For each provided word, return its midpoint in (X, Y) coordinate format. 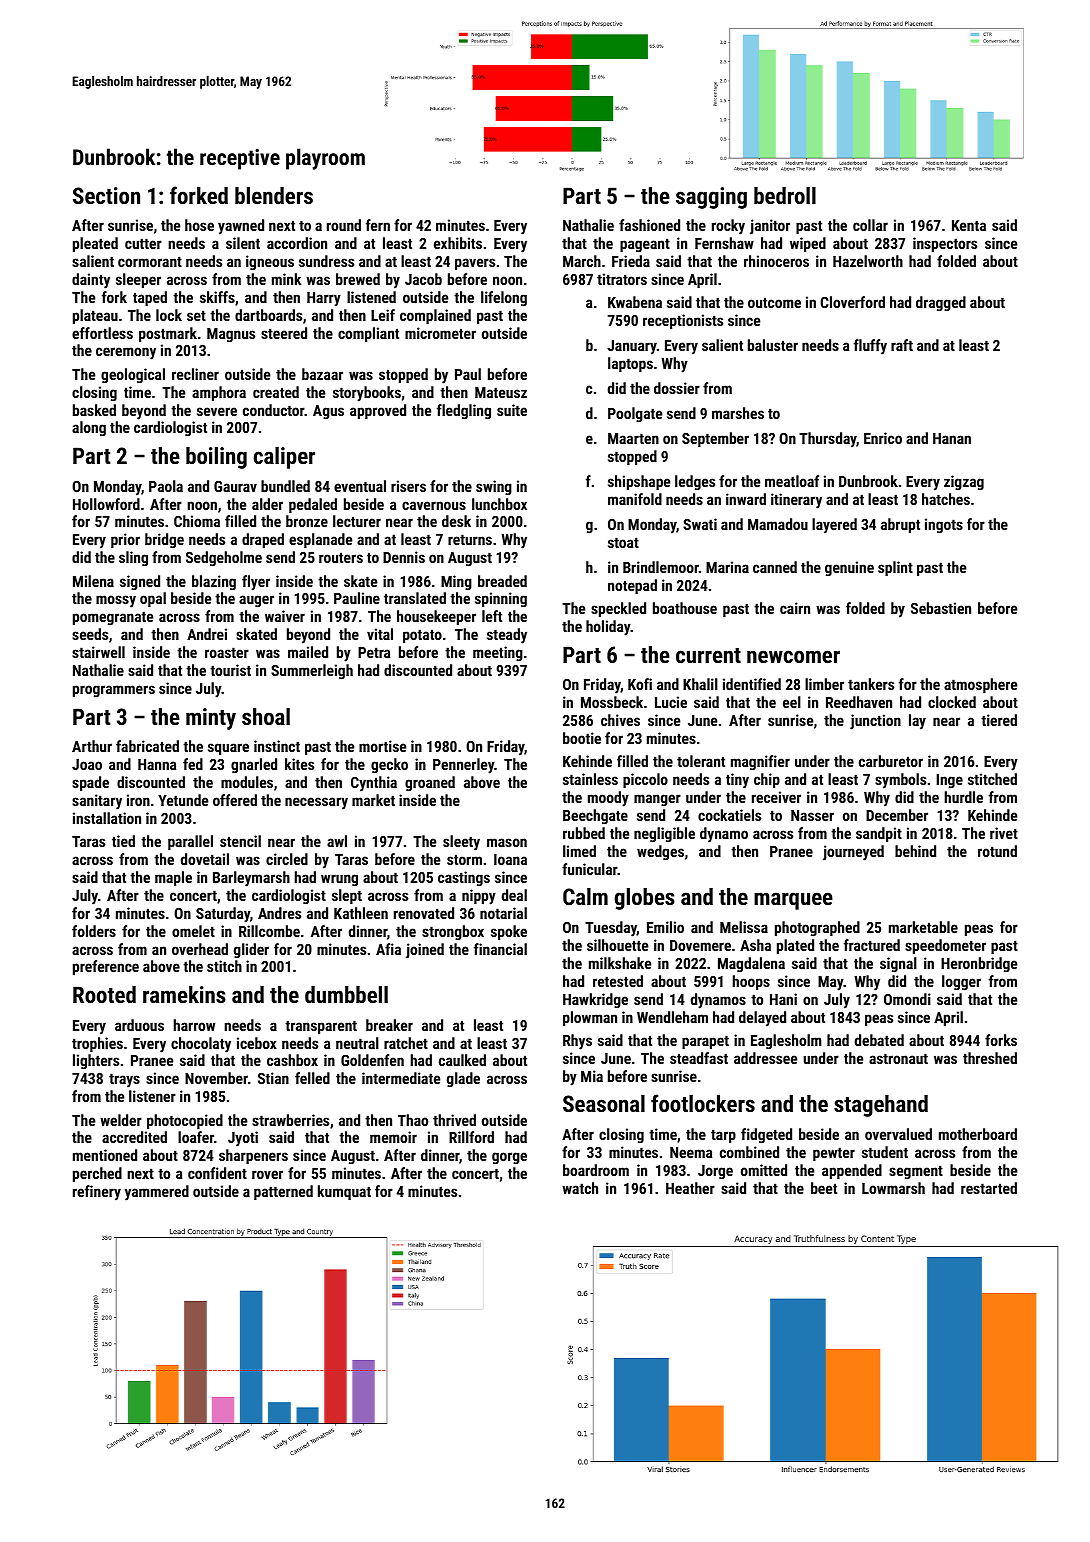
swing (494, 487)
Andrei (207, 634)
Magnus (231, 335)
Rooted (104, 994)
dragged (941, 303)
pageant (645, 245)
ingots (944, 525)
